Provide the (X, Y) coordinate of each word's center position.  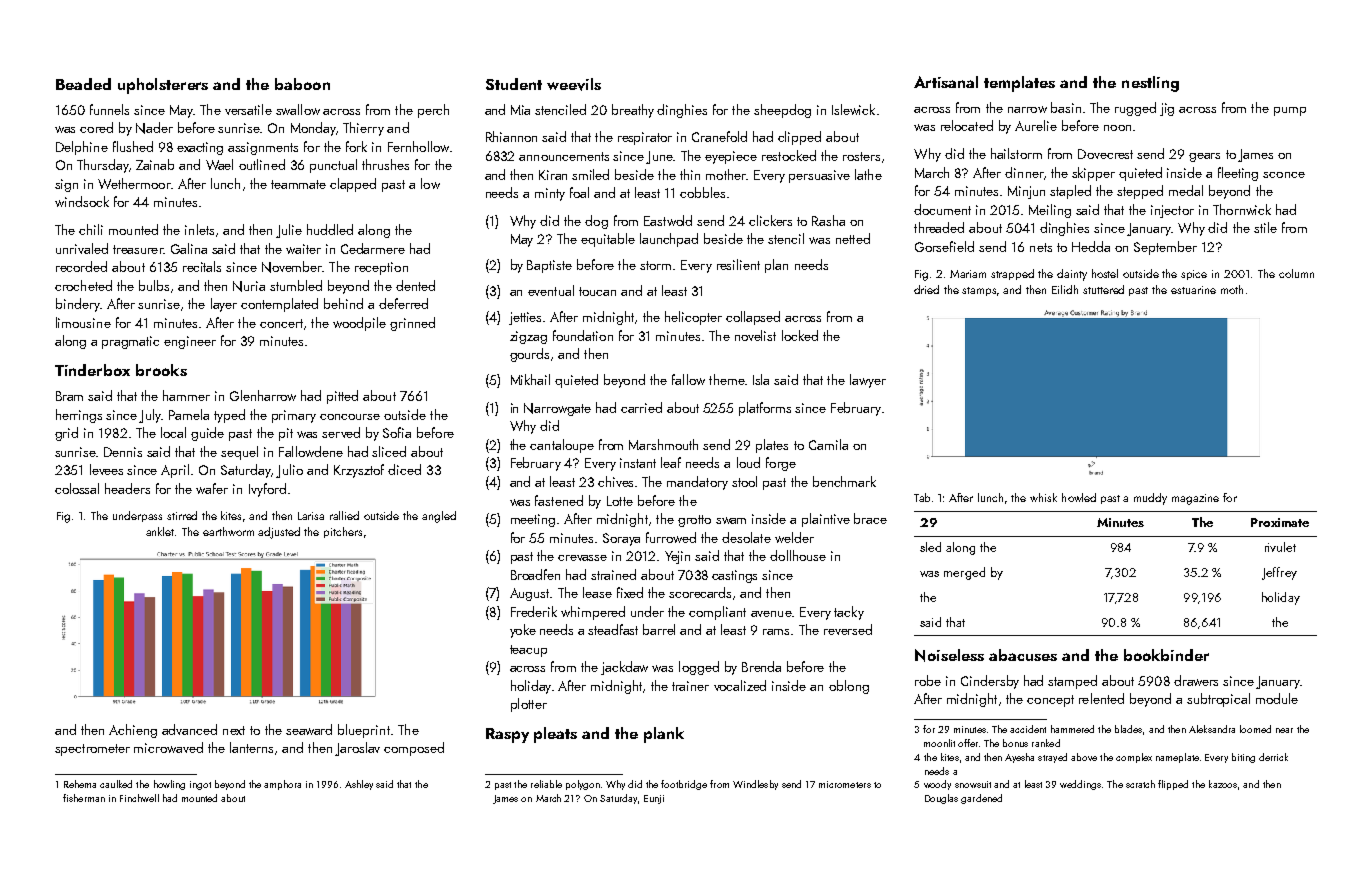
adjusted (279, 533)
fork (356, 146)
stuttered (1103, 289)
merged (964, 573)
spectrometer (92, 750)
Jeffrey (1279, 573)
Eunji (654, 799)
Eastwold (668, 220)
